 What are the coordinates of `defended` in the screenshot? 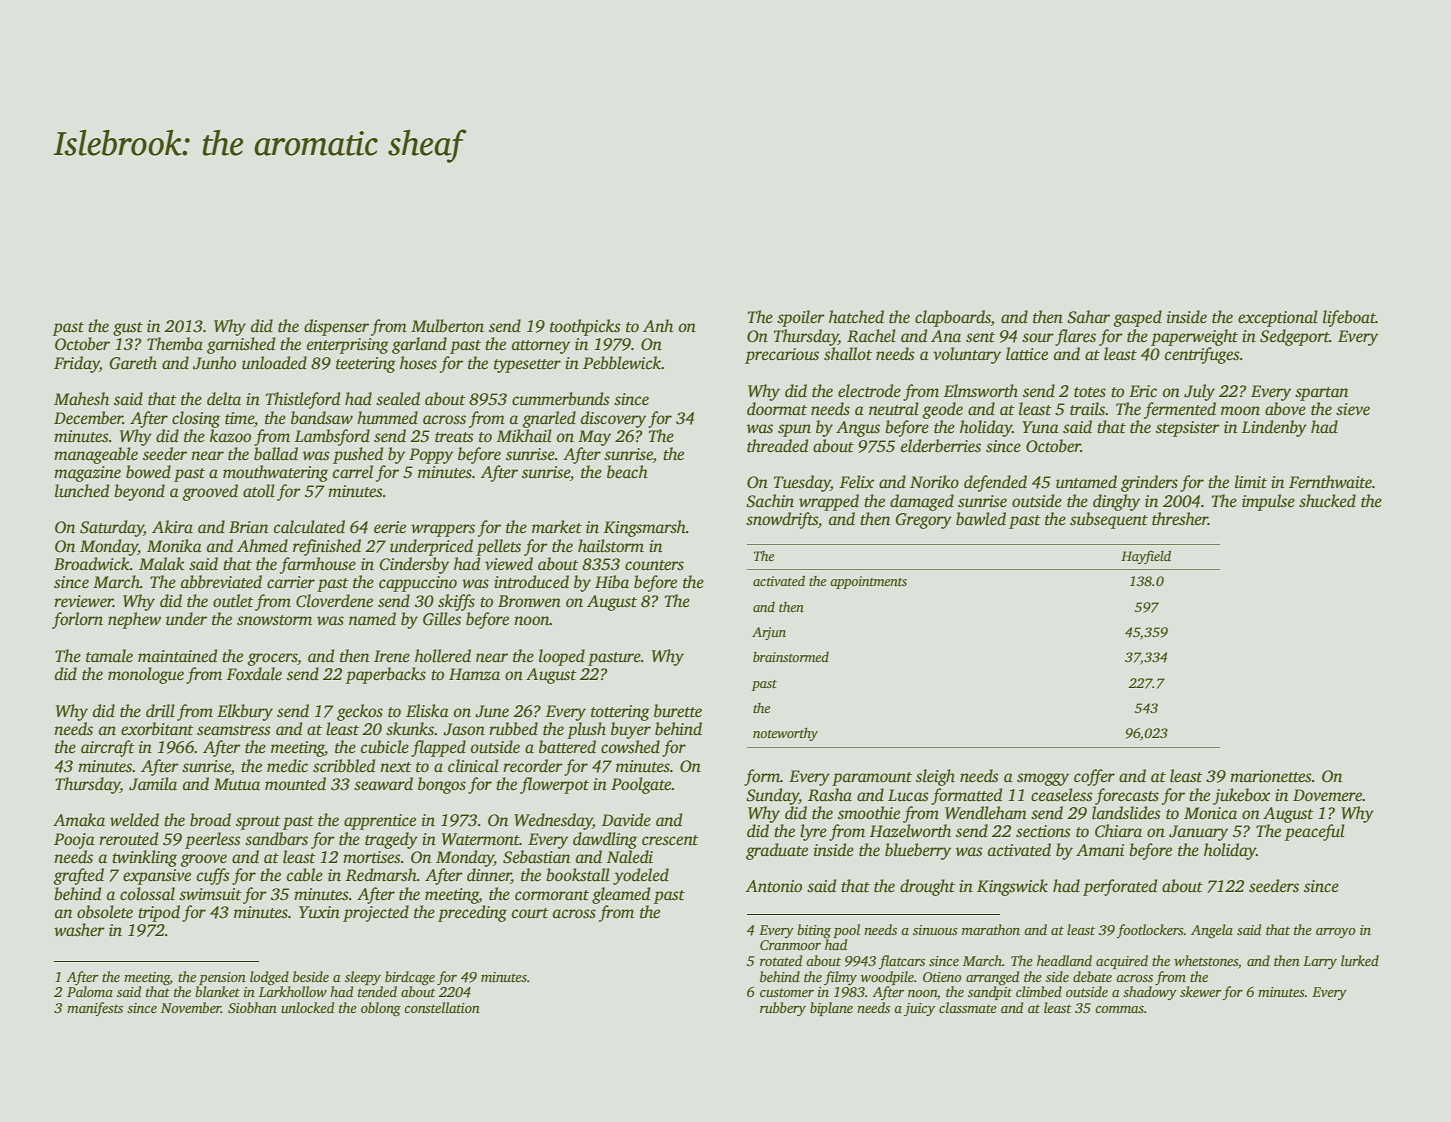 It's located at (995, 483).
